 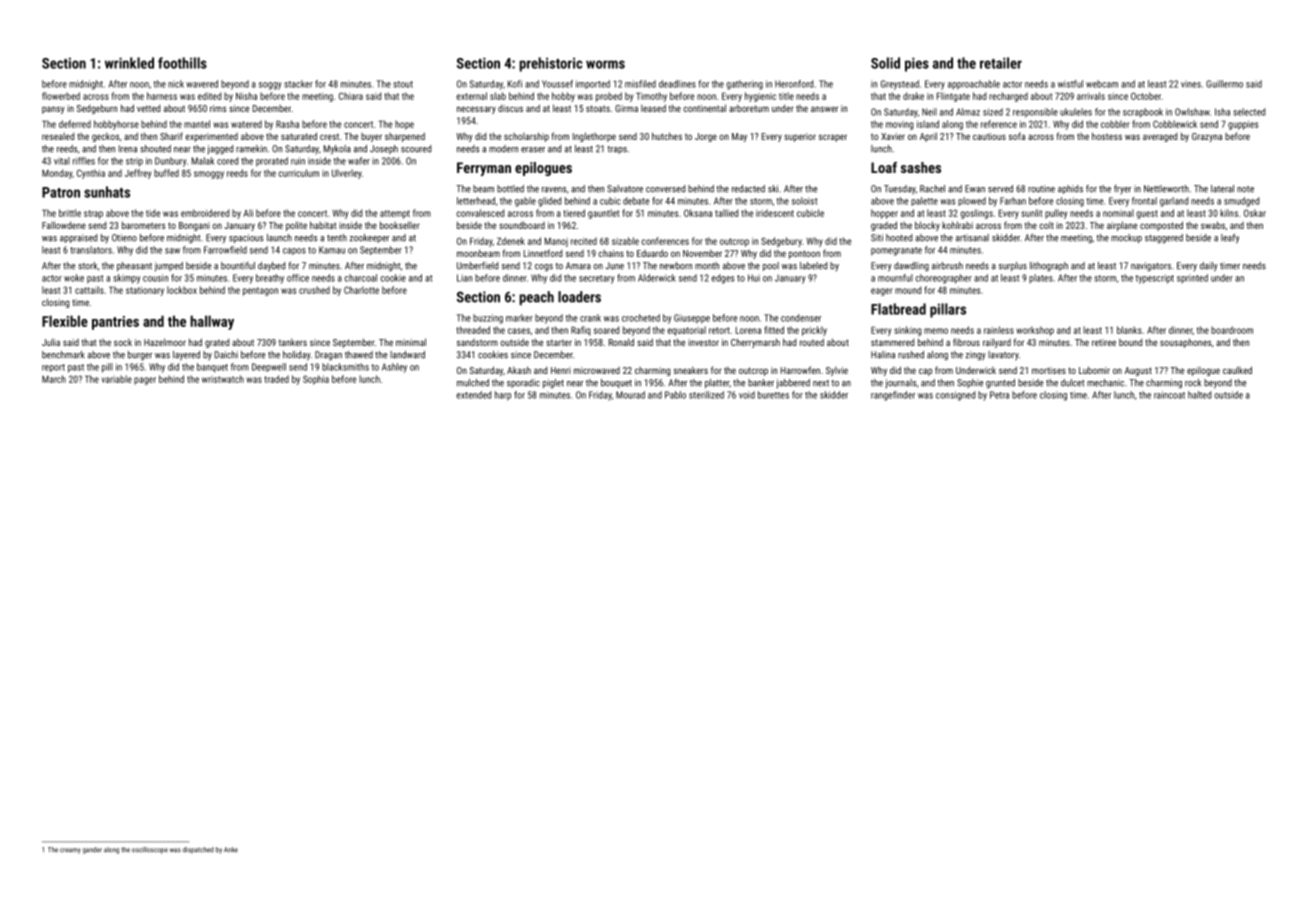 I want to click on burettes, so click(x=773, y=395).
